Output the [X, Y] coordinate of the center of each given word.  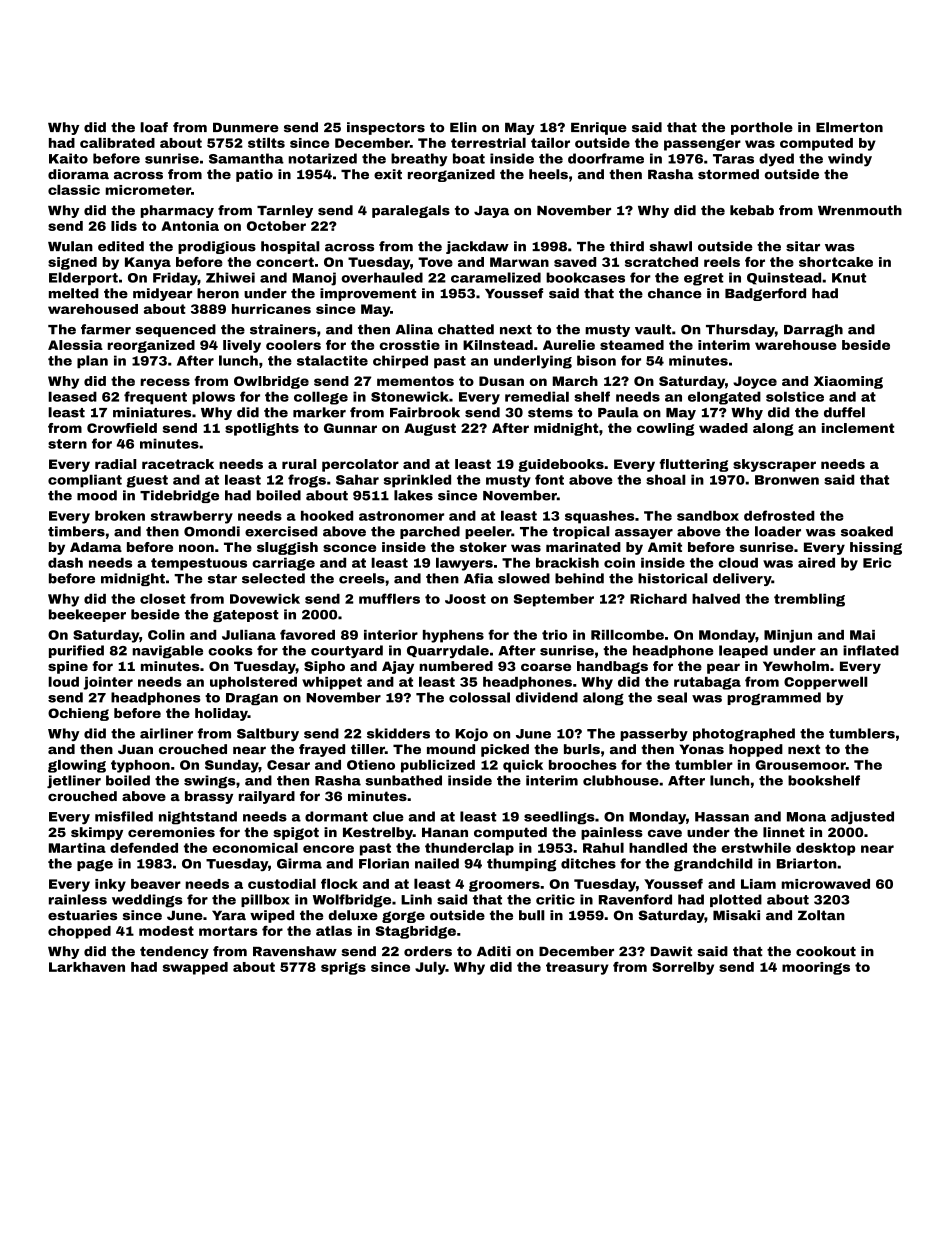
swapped [195, 968]
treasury [577, 968]
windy [850, 160]
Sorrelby [683, 968]
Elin [463, 127]
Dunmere [246, 128]
